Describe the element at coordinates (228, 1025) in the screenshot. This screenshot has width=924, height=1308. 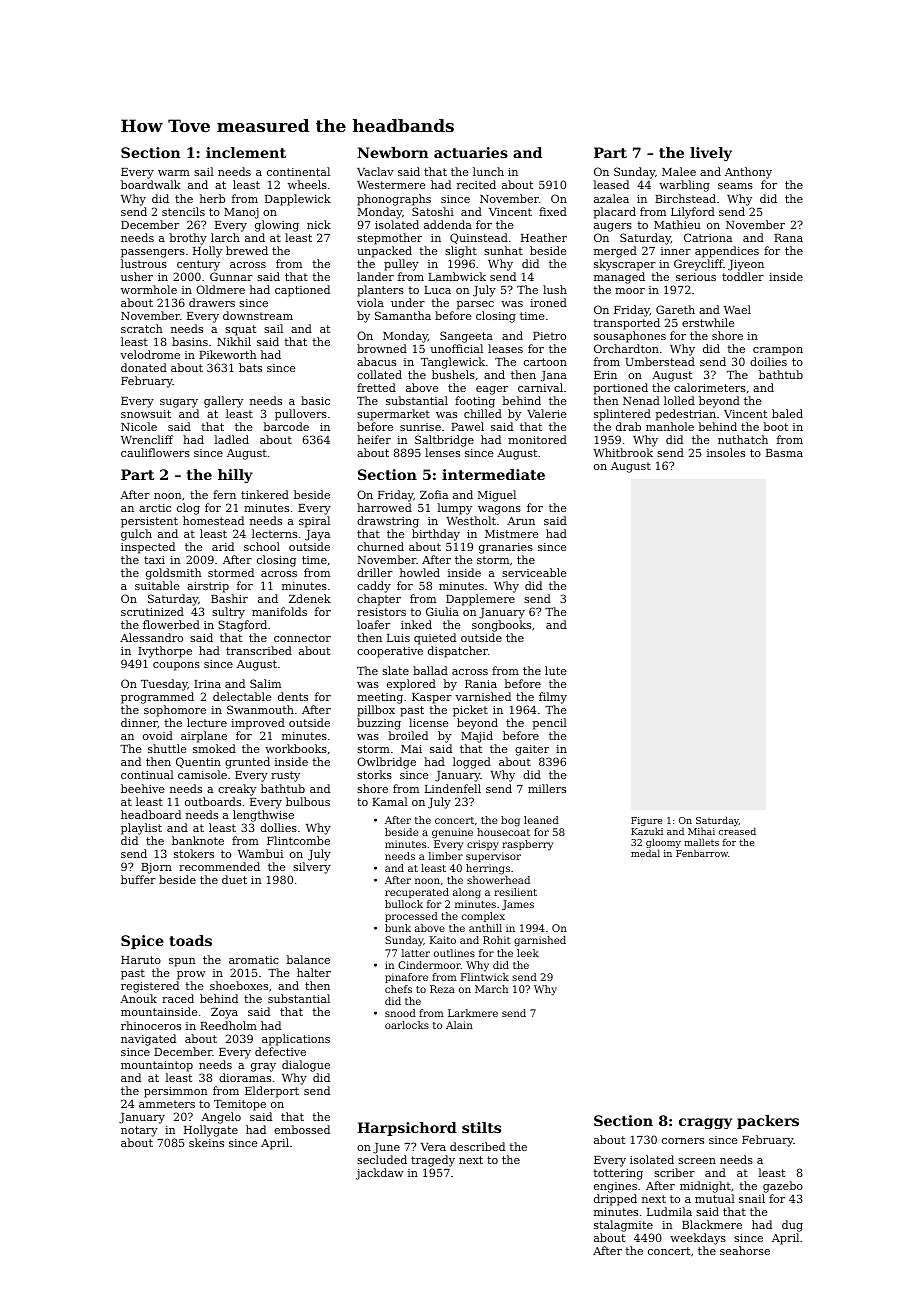
I see `Reedholm` at that location.
